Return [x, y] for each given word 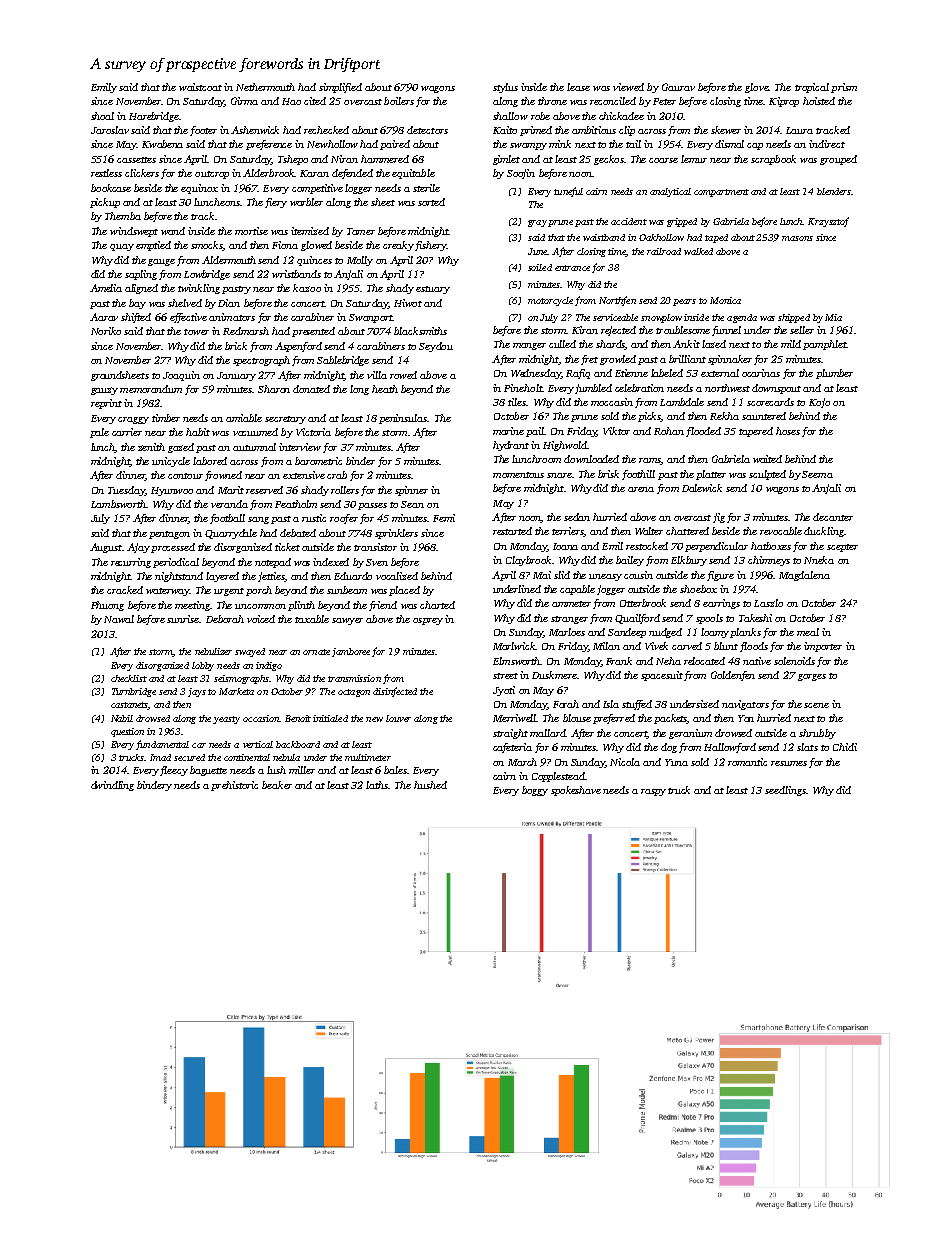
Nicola [625, 762]
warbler [306, 202]
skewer [726, 130]
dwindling [112, 786]
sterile [426, 188]
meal [808, 632]
